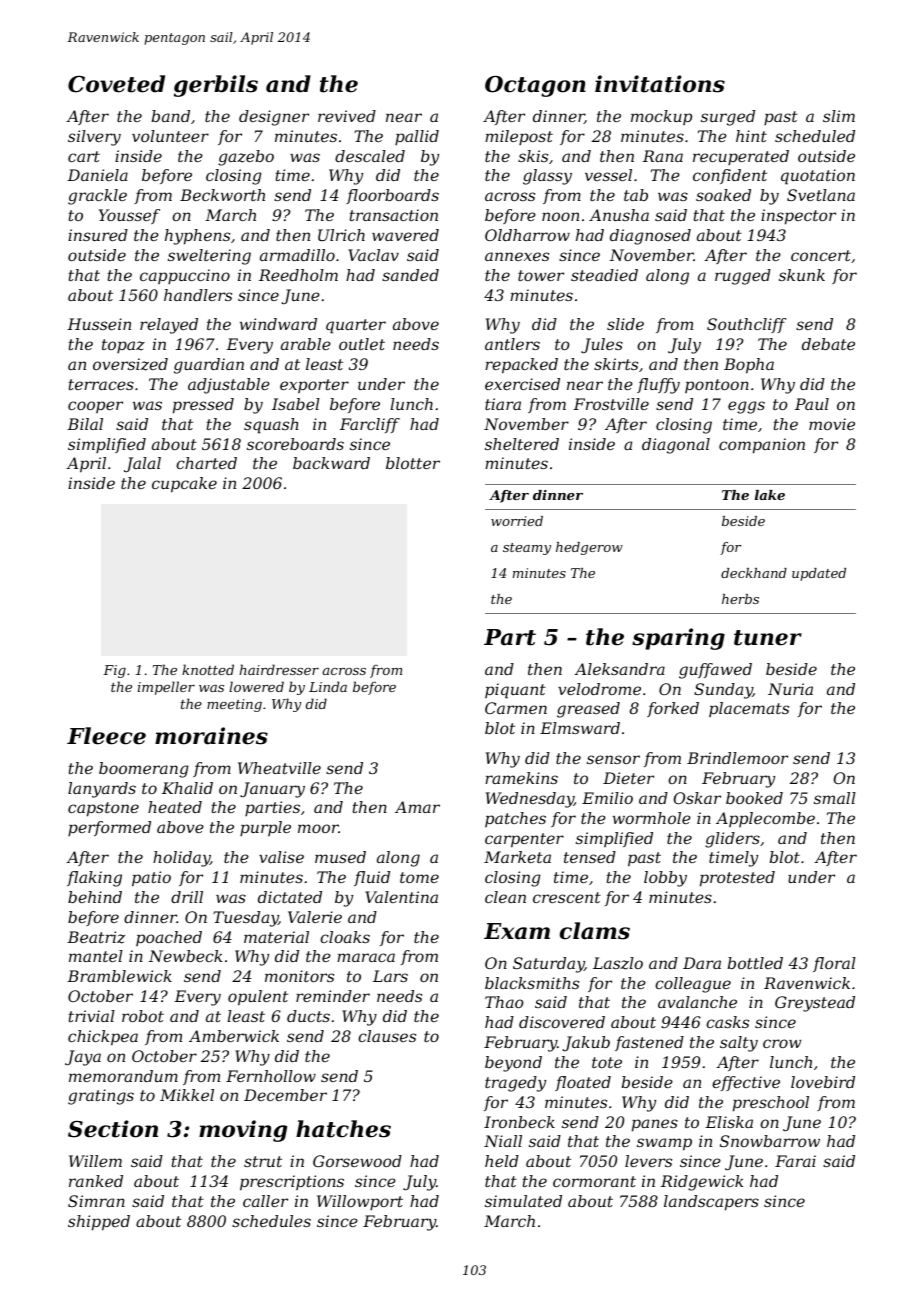 Image resolution: width=924 pixels, height=1314 pixels. What do you see at coordinates (673, 709) in the document?
I see `forked` at bounding box center [673, 709].
